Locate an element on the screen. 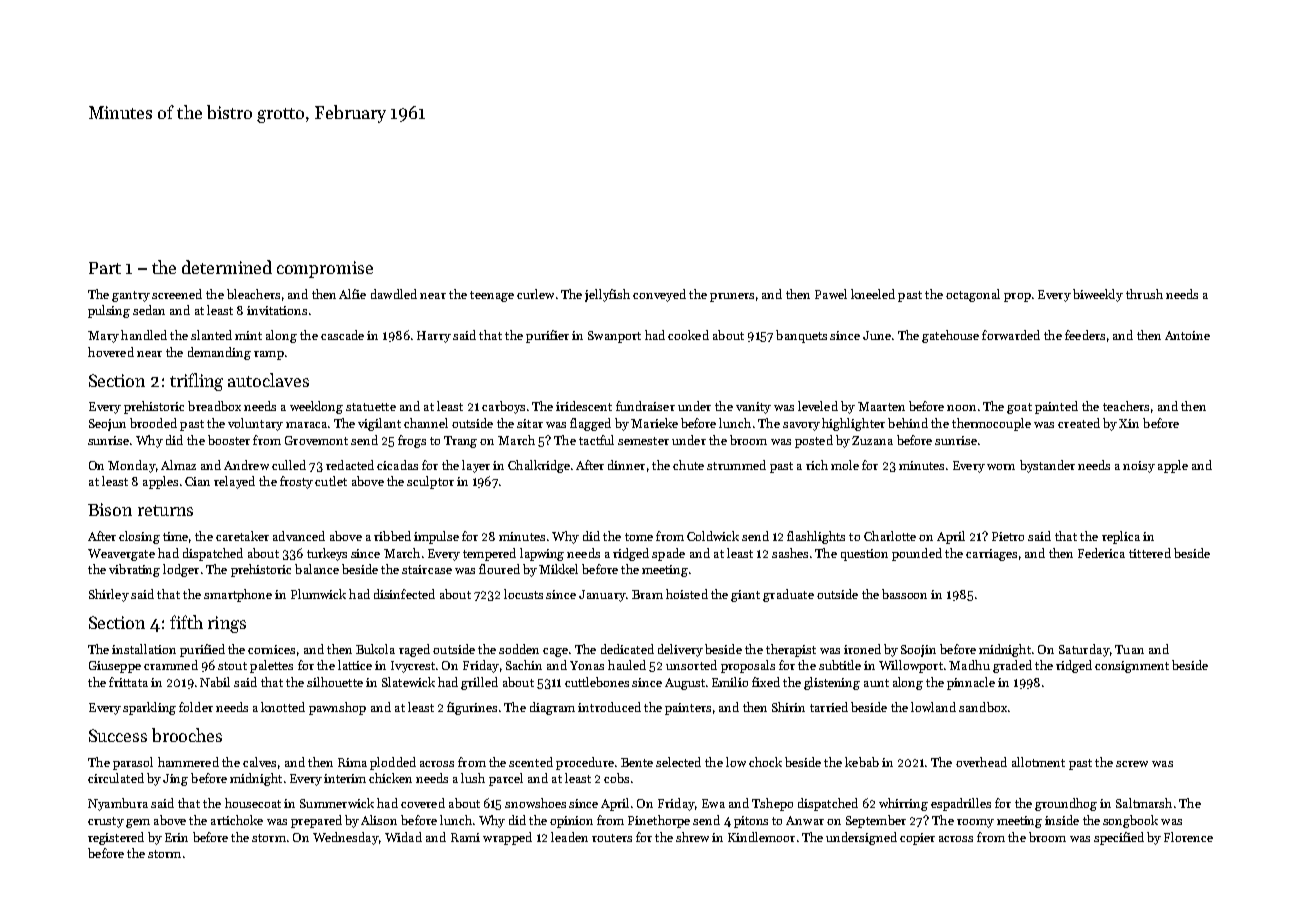 The height and width of the screenshot is (924, 1308). trifling is located at coordinates (196, 382).
